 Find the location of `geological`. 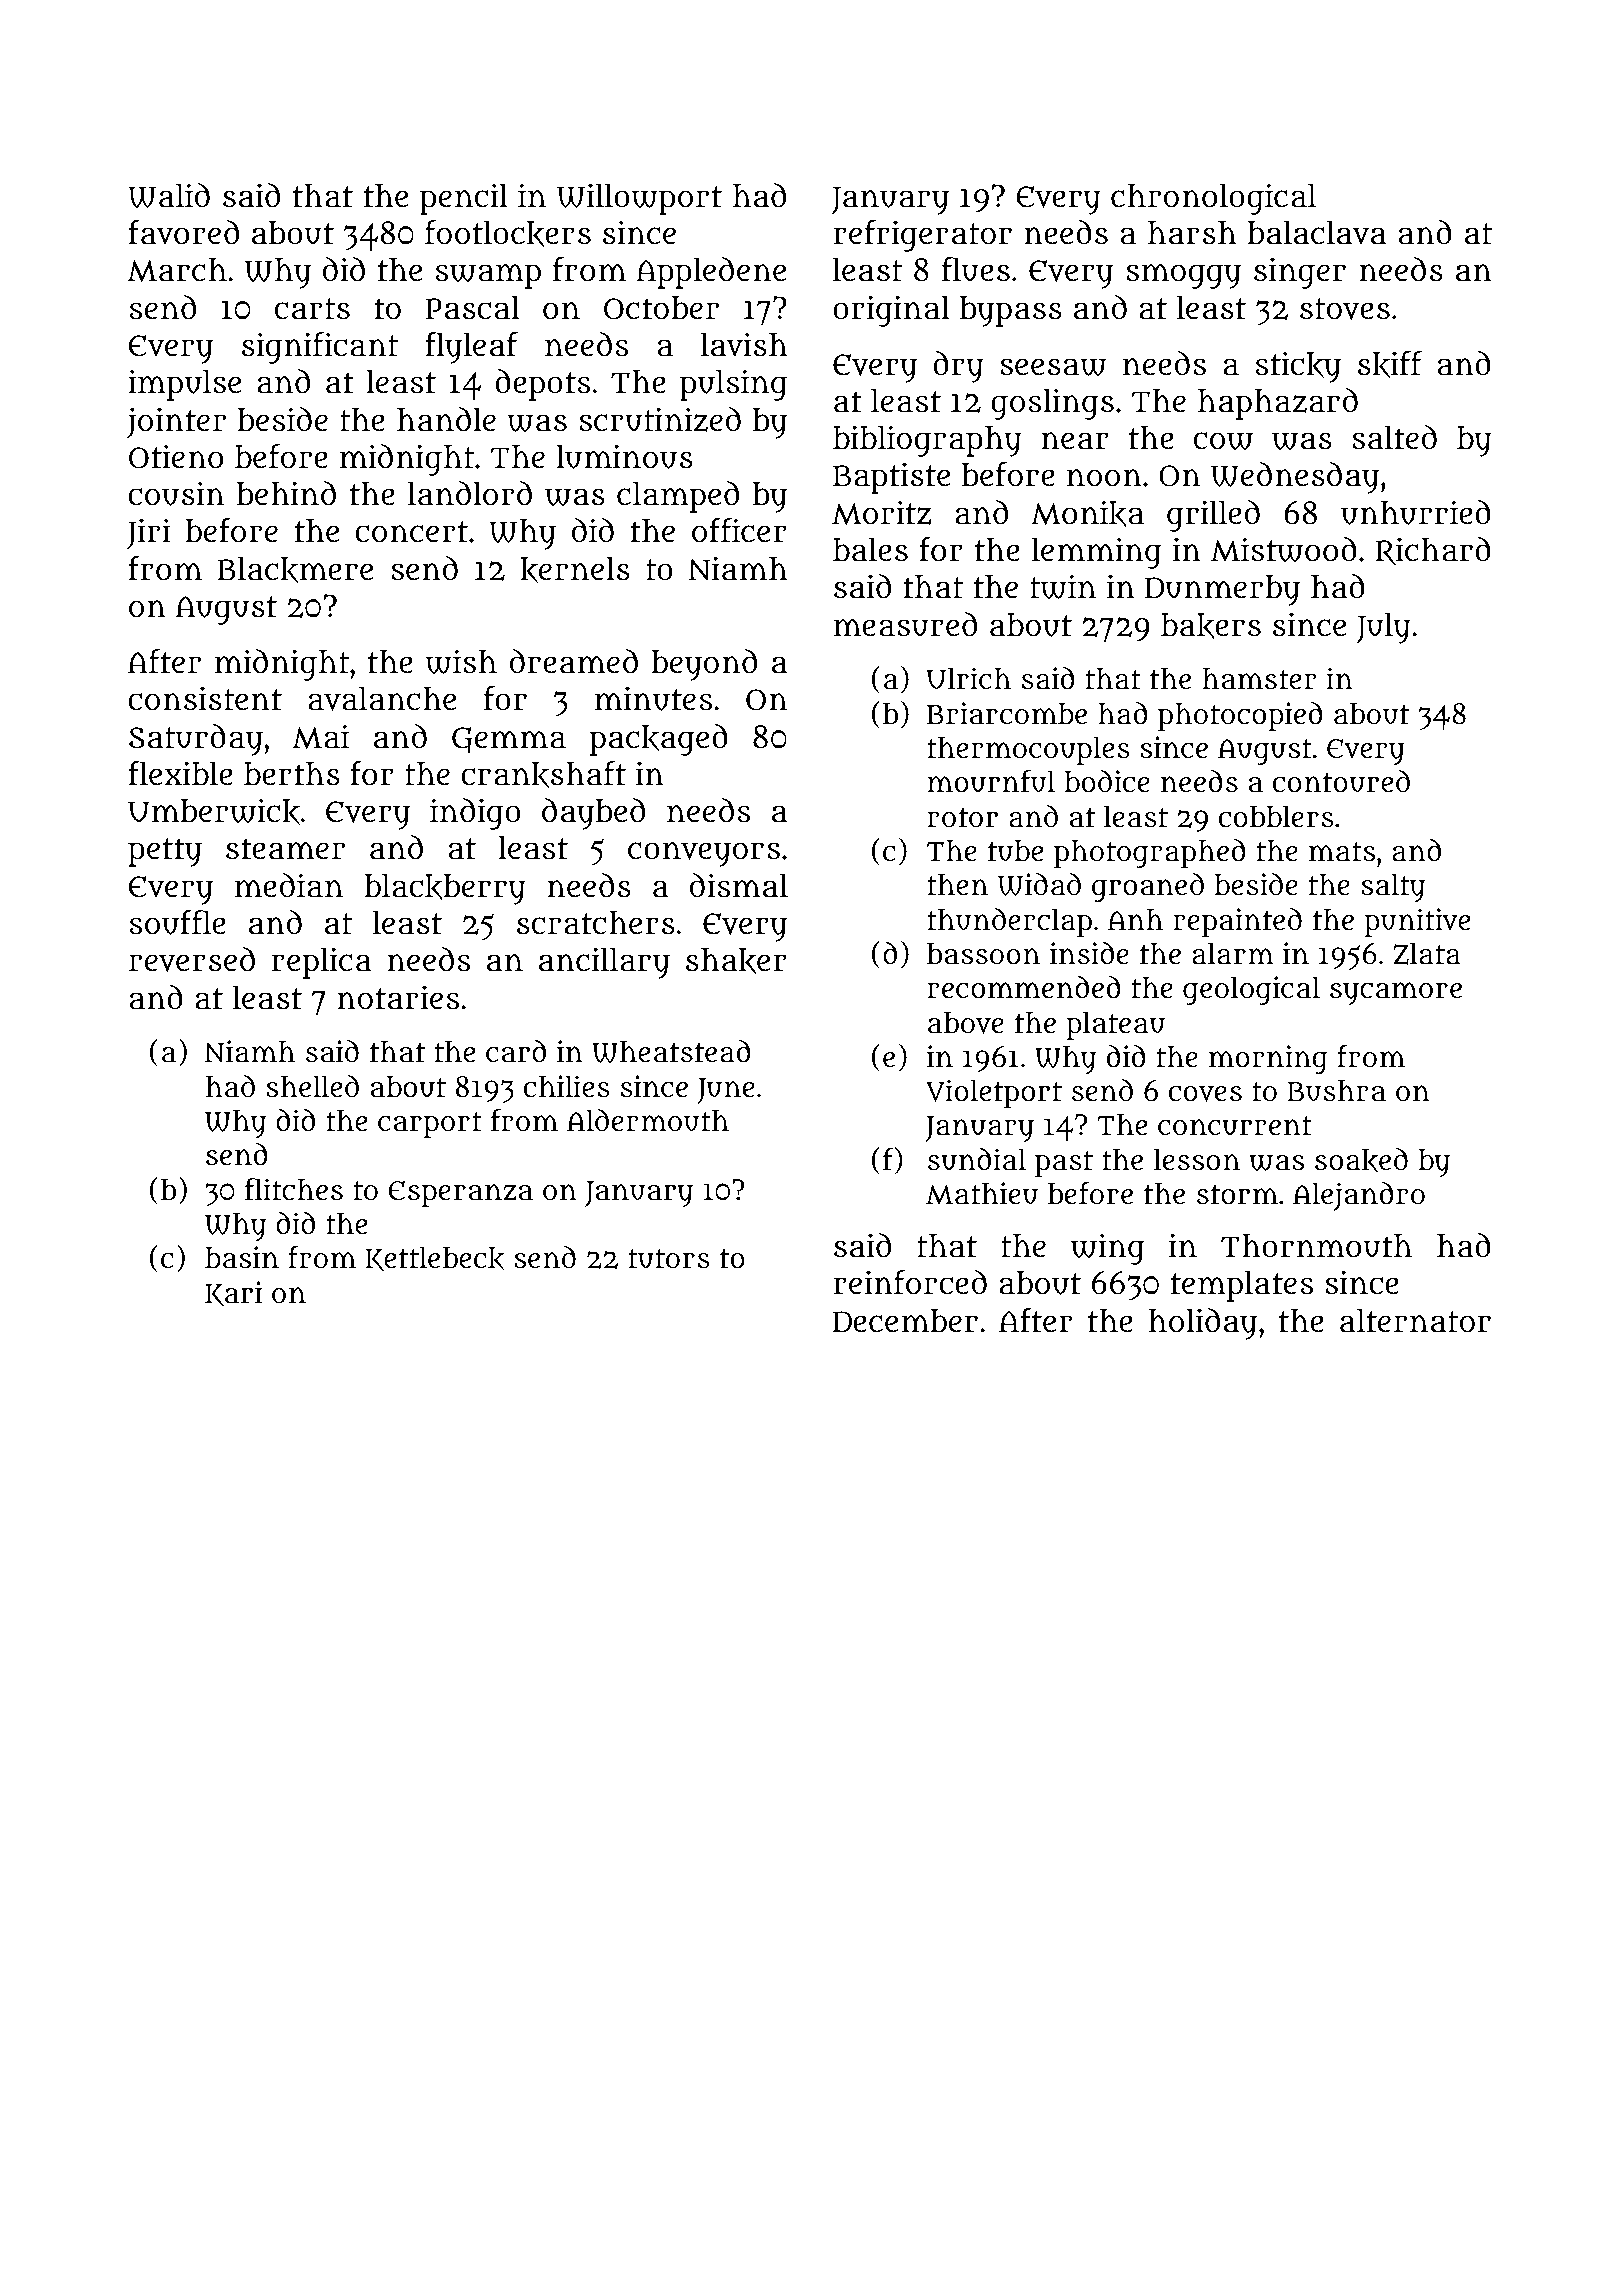

geological is located at coordinates (1251, 990).
